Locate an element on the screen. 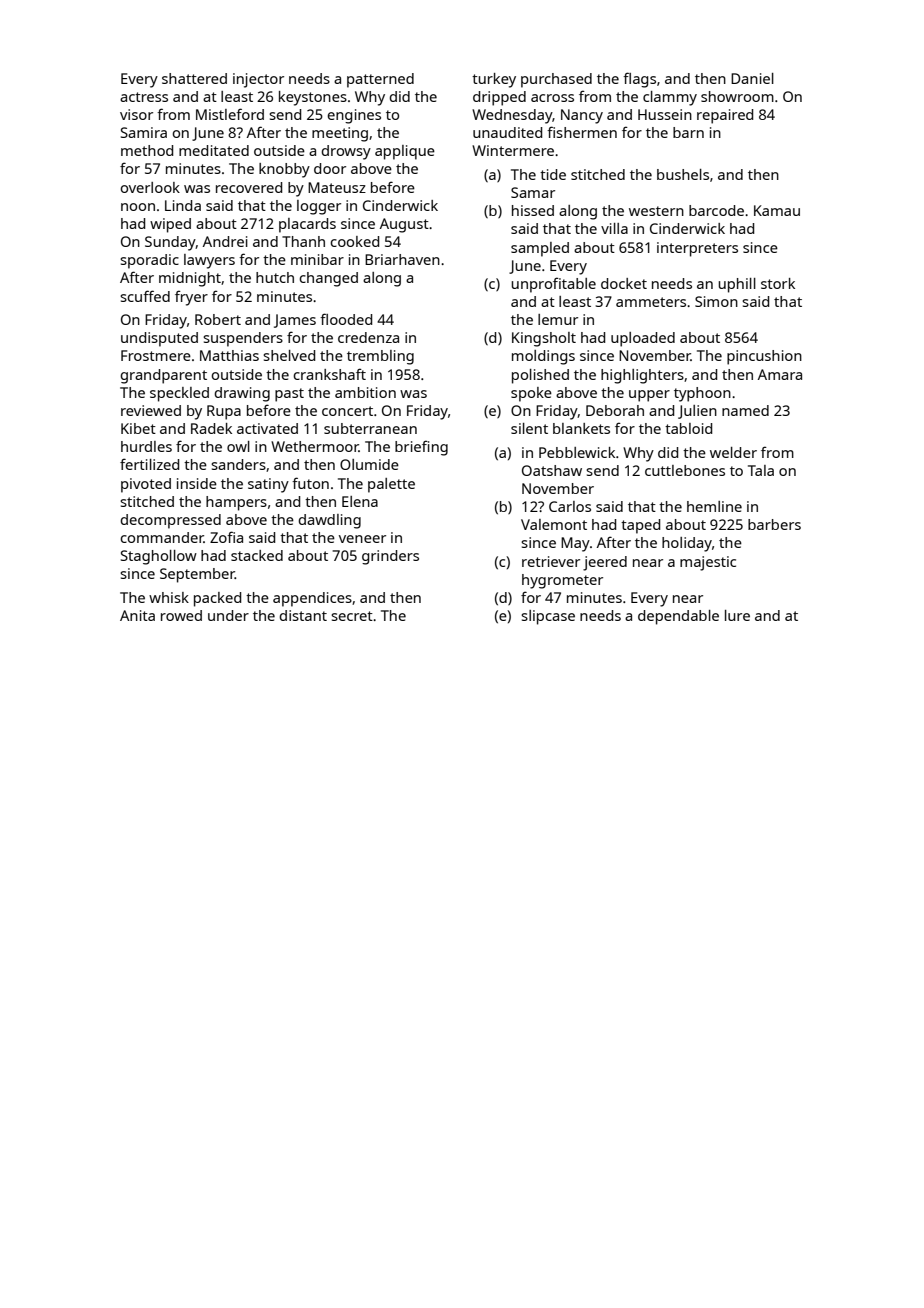  dependable is located at coordinates (678, 617).
